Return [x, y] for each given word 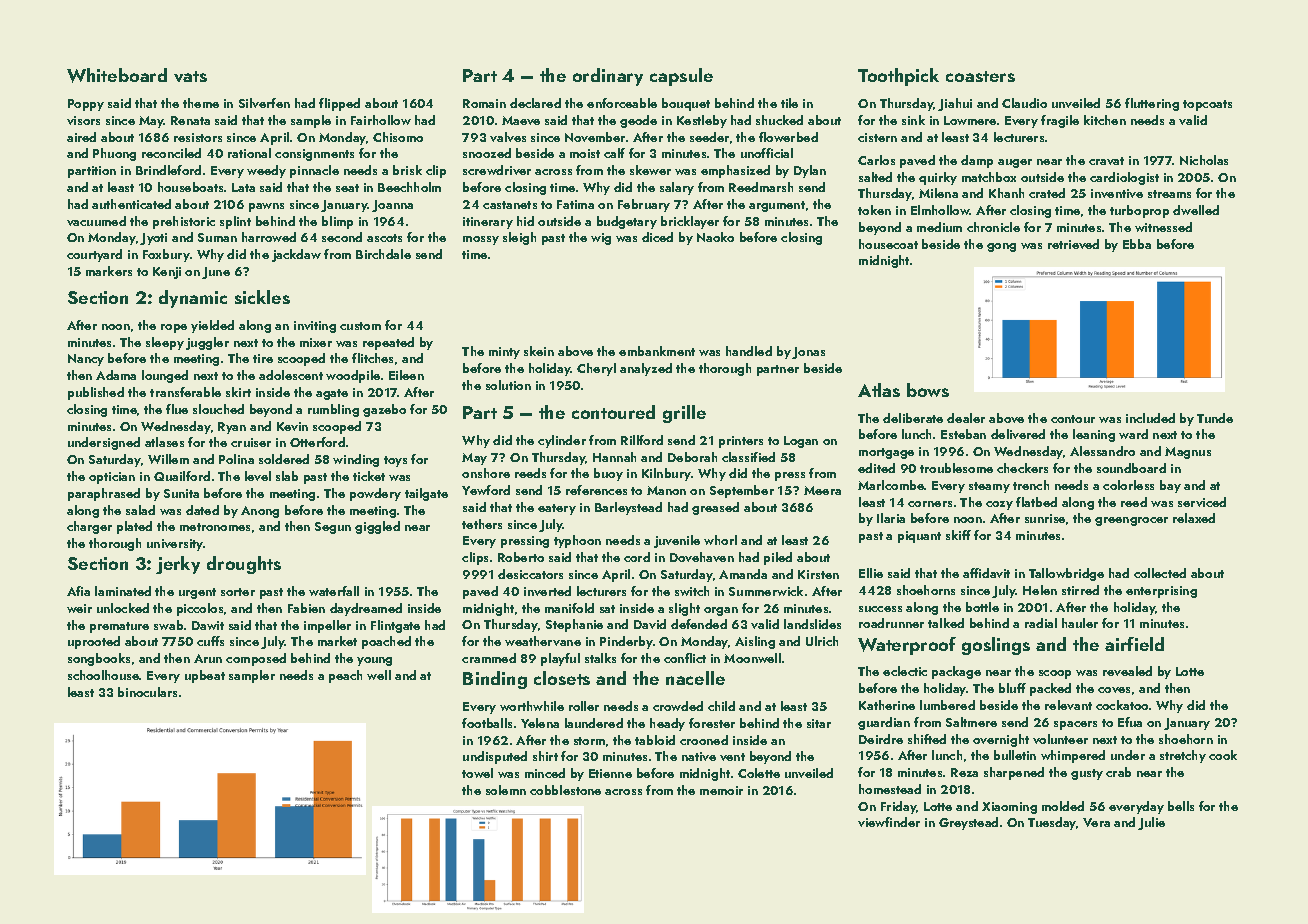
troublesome [956, 468]
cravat [1106, 161]
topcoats [1207, 105]
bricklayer [690, 222]
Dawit [208, 625]
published [96, 393]
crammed [489, 658]
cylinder [562, 441]
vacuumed [96, 221]
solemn [506, 790]
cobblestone [565, 790]
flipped [339, 104]
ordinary [608, 77]
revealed [1127, 671]
